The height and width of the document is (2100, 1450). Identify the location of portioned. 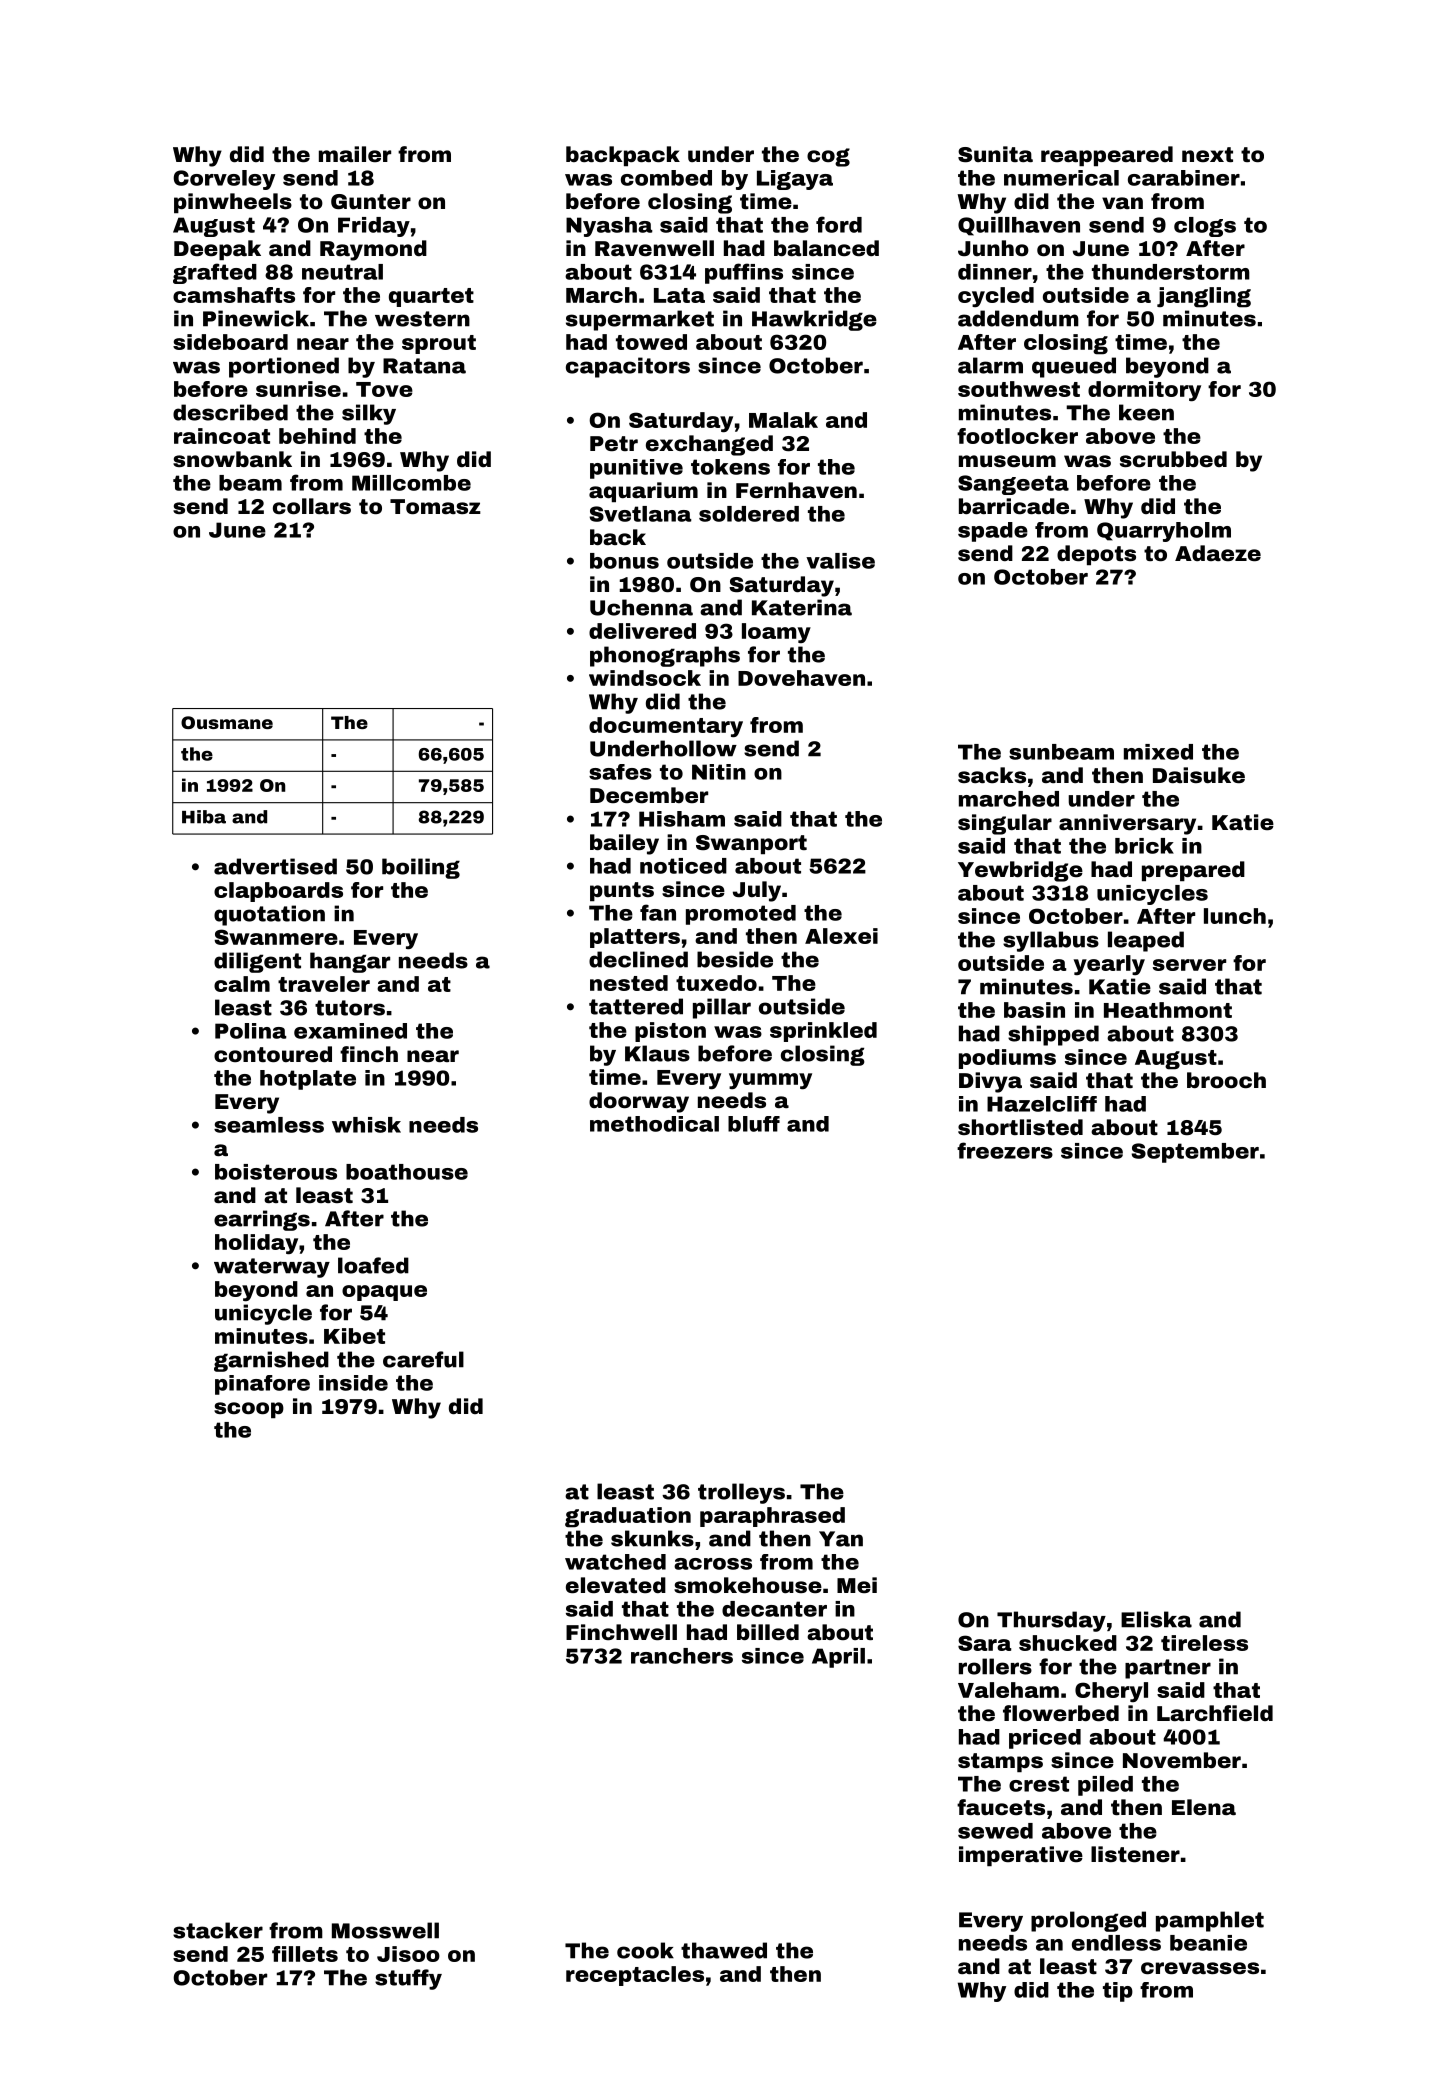
(284, 367).
